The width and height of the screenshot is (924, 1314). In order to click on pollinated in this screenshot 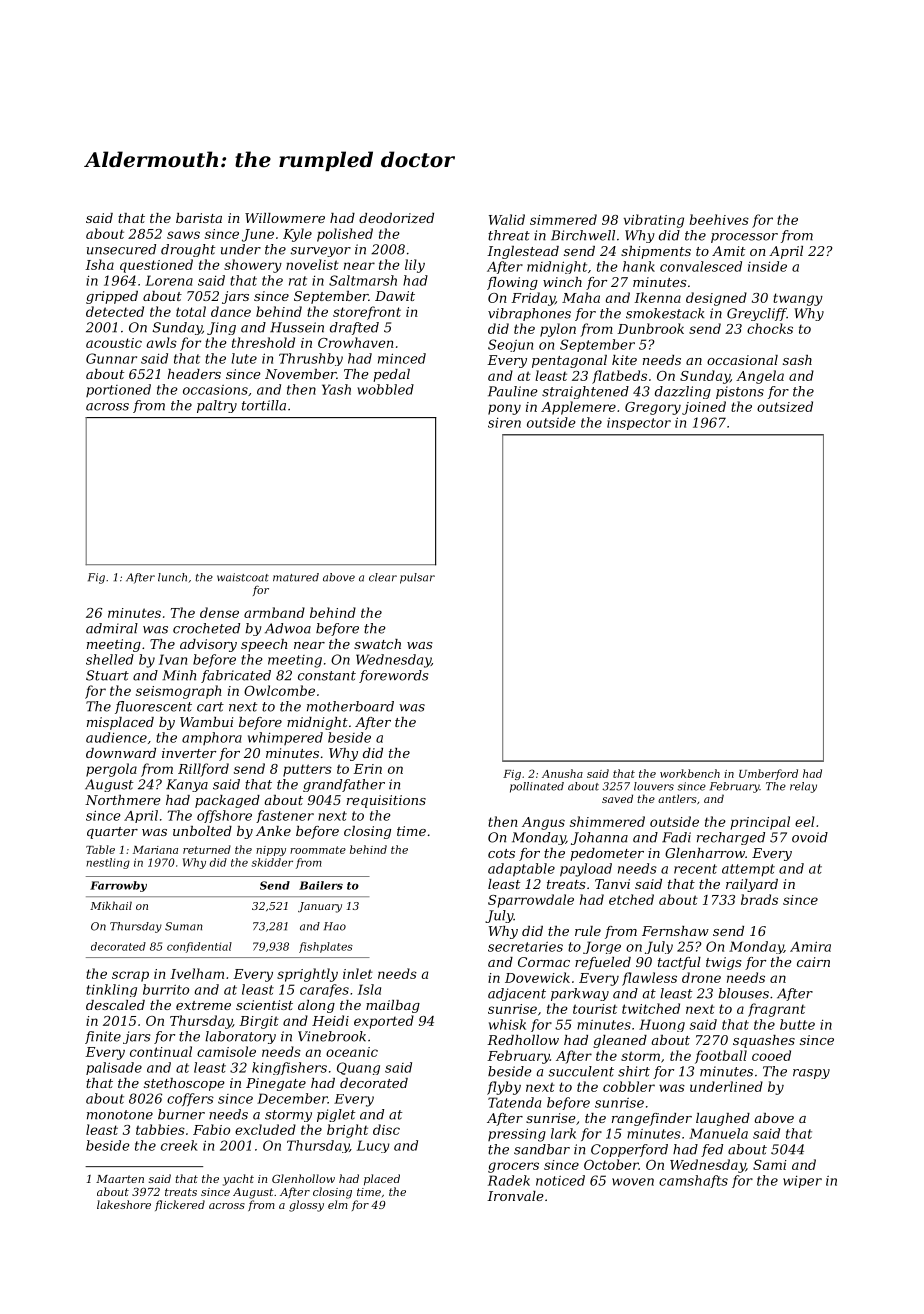, I will do `click(537, 787)`.
